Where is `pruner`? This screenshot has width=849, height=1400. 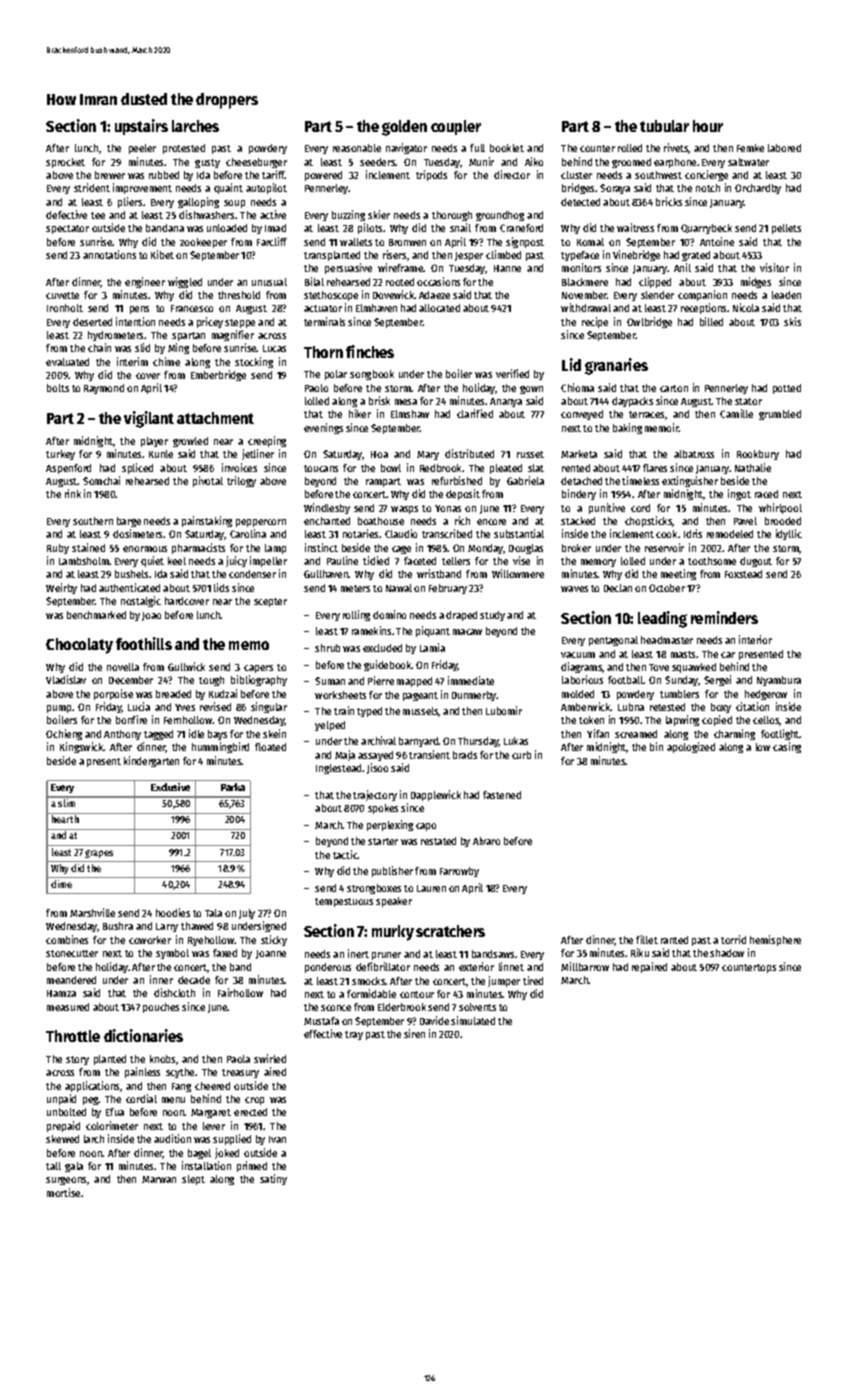 pruner is located at coordinates (386, 956).
